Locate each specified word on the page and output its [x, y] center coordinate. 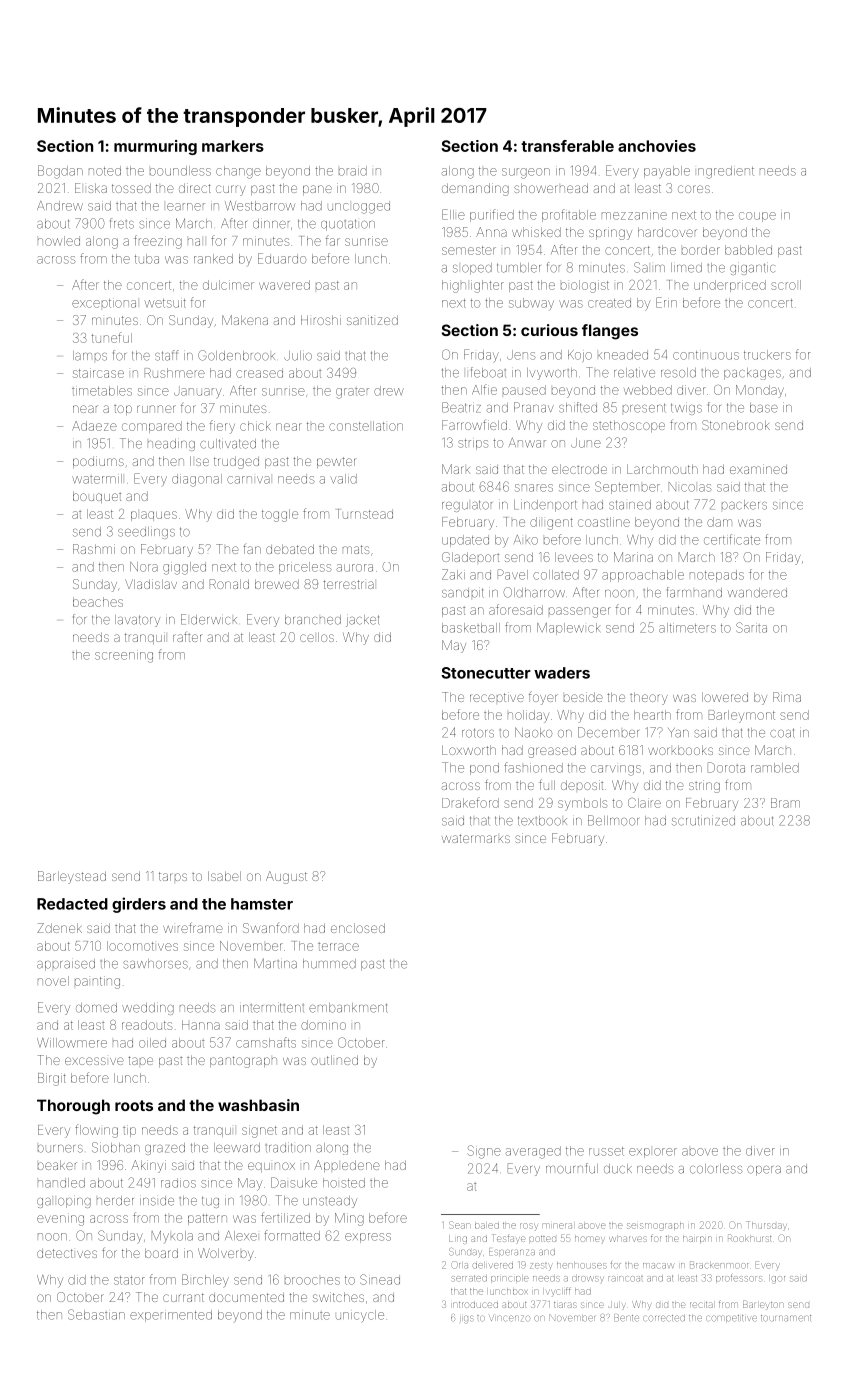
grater [352, 393]
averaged [533, 1152]
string [704, 786]
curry [231, 190]
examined [758, 469]
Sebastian [96, 1314]
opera [764, 1171]
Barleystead [72, 877]
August [286, 877]
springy [610, 233]
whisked [536, 232]
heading [171, 445]
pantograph [243, 1062]
